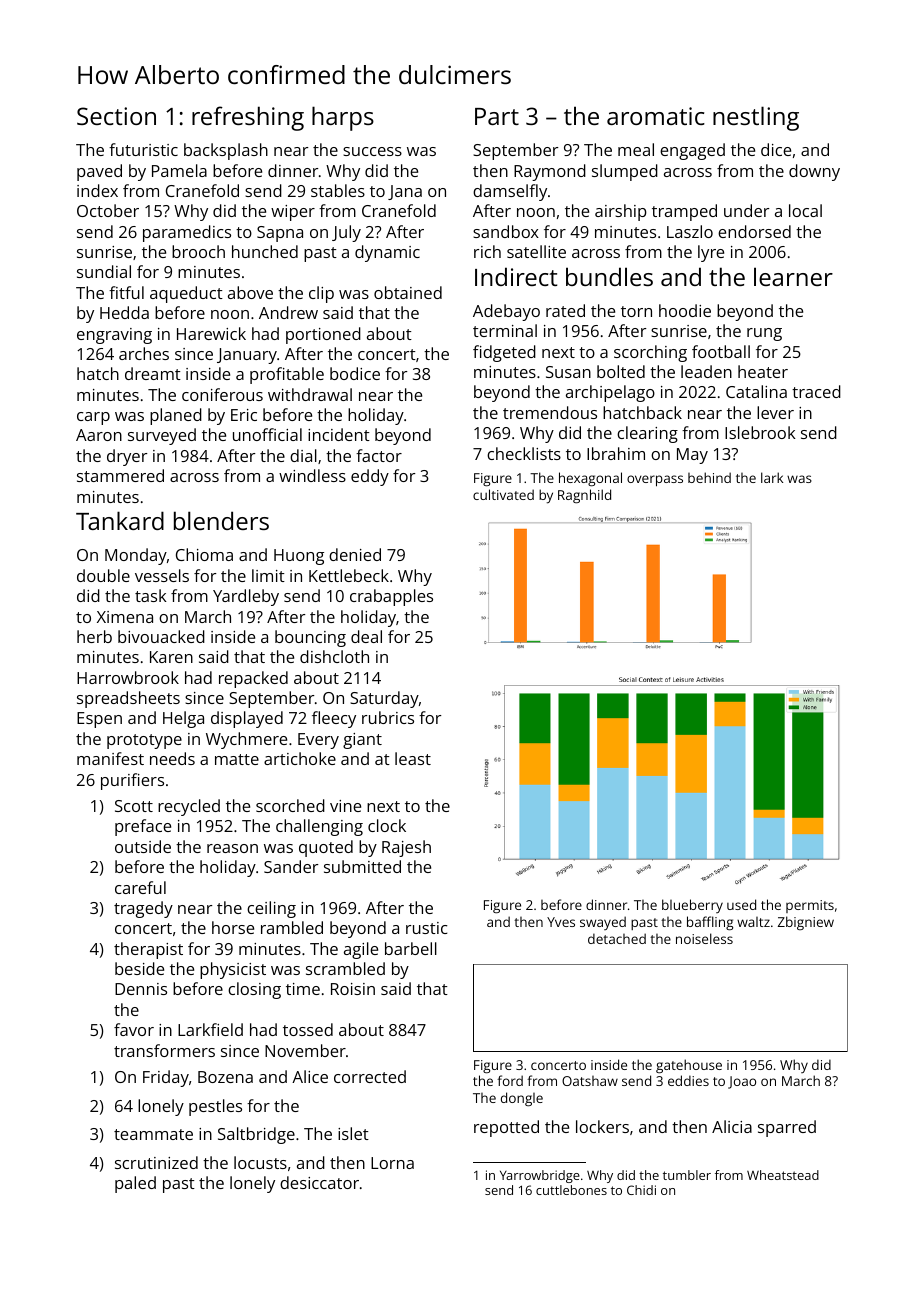  Describe the element at coordinates (709, 477) in the screenshot. I see `behind` at that location.
